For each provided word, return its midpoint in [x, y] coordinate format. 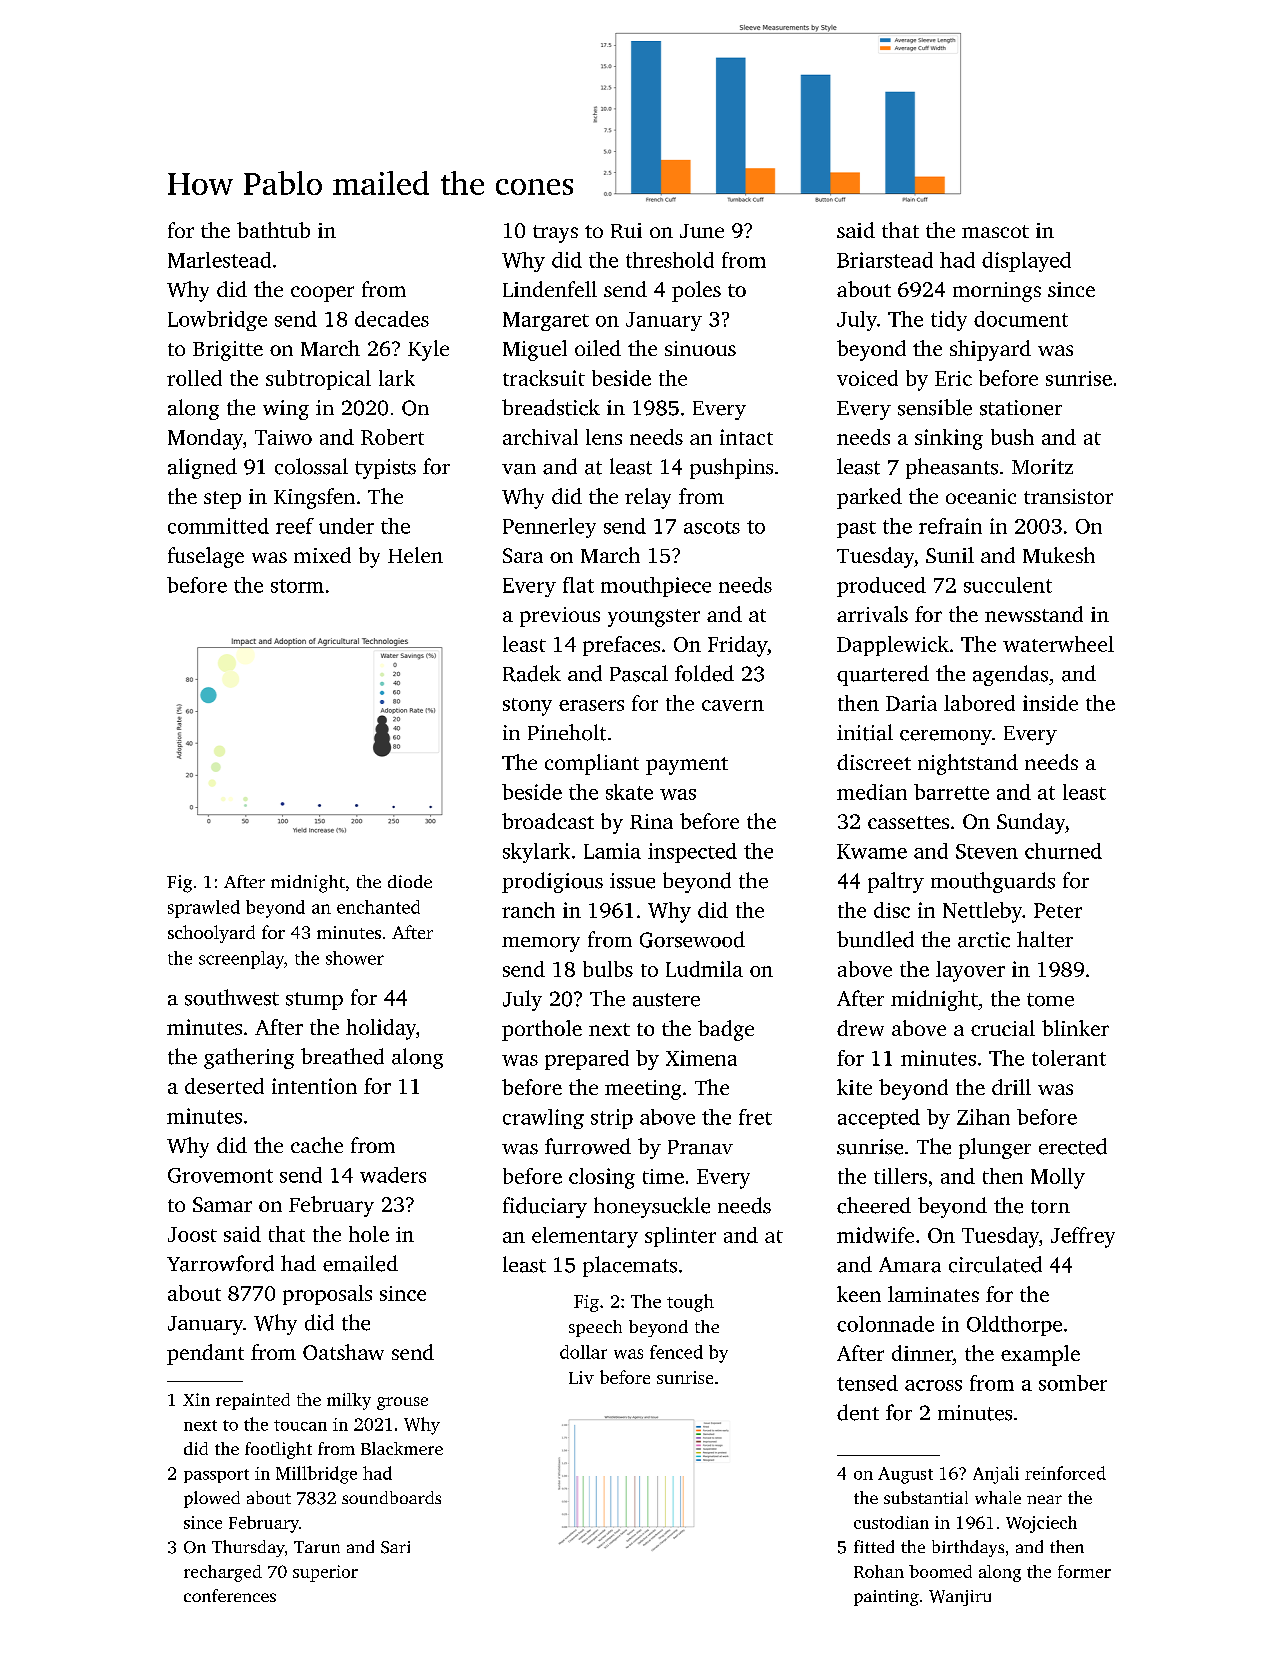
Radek [532, 673]
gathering [249, 1058]
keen [859, 1294]
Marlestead [219, 260]
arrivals [872, 614]
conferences [230, 1595]
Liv [581, 1377]
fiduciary [545, 1207]
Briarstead [885, 260]
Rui [626, 230]
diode [410, 881]
